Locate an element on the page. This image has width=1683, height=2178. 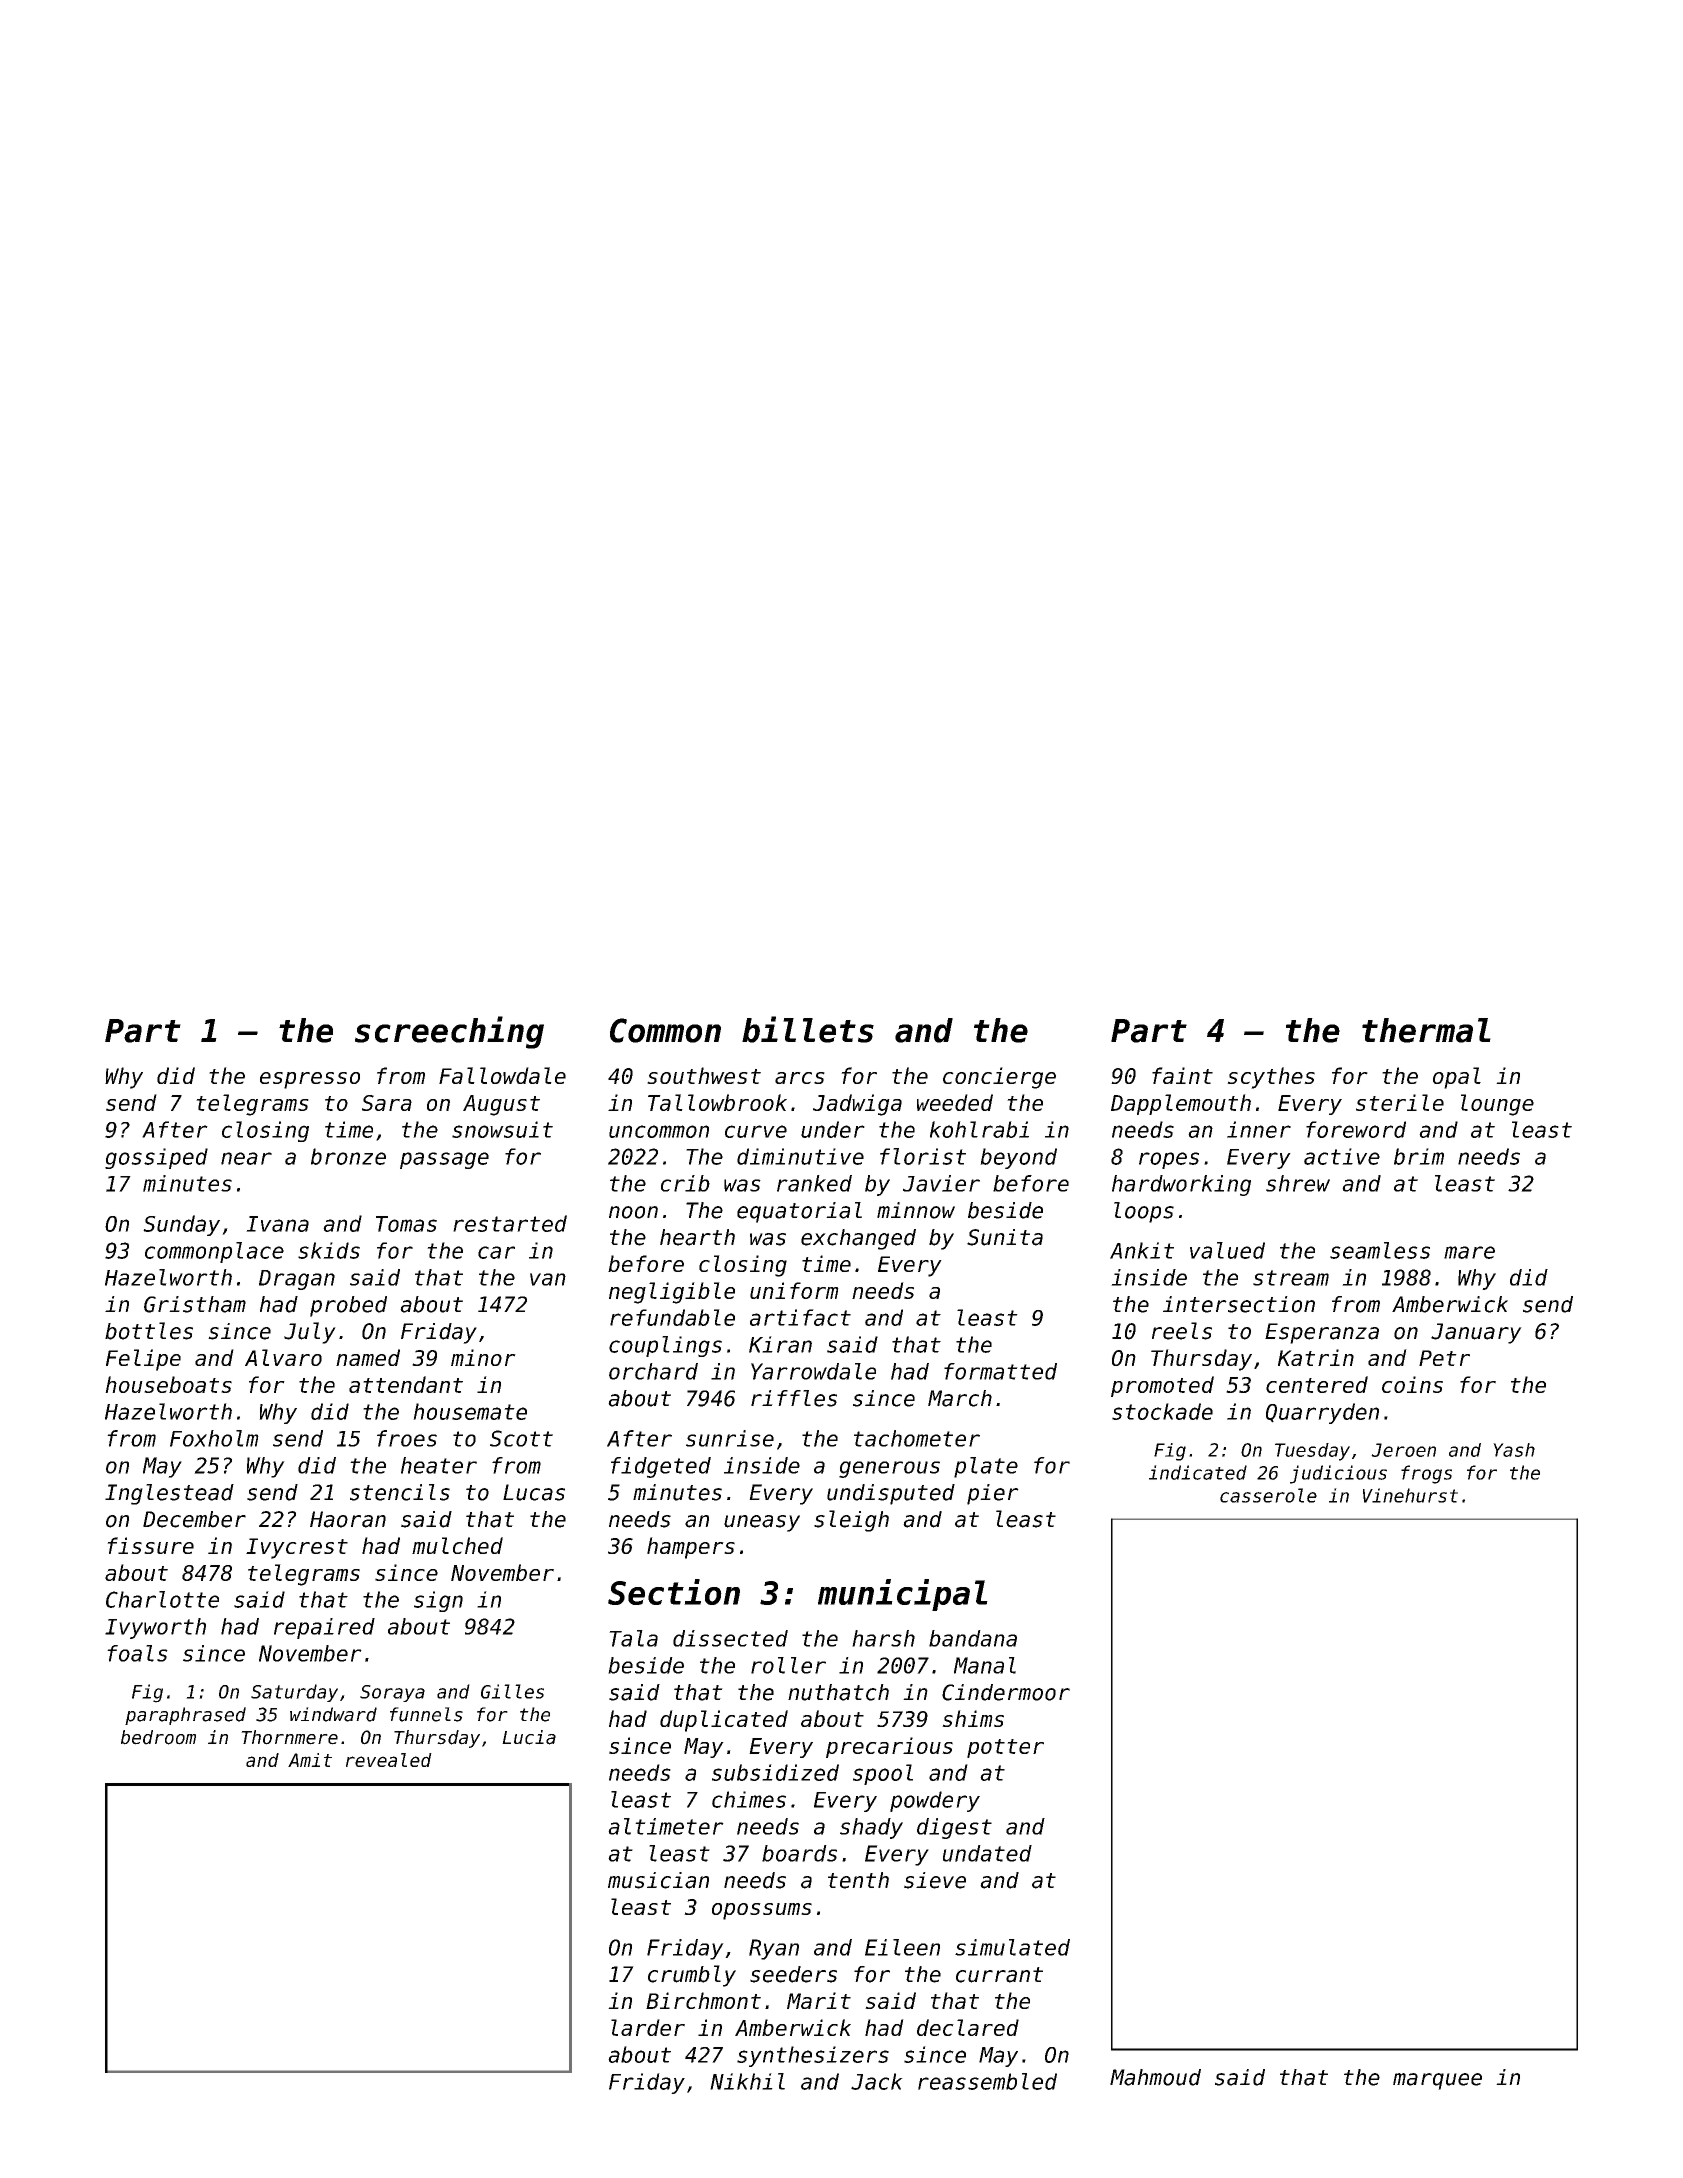
Petr is located at coordinates (1444, 1358).
